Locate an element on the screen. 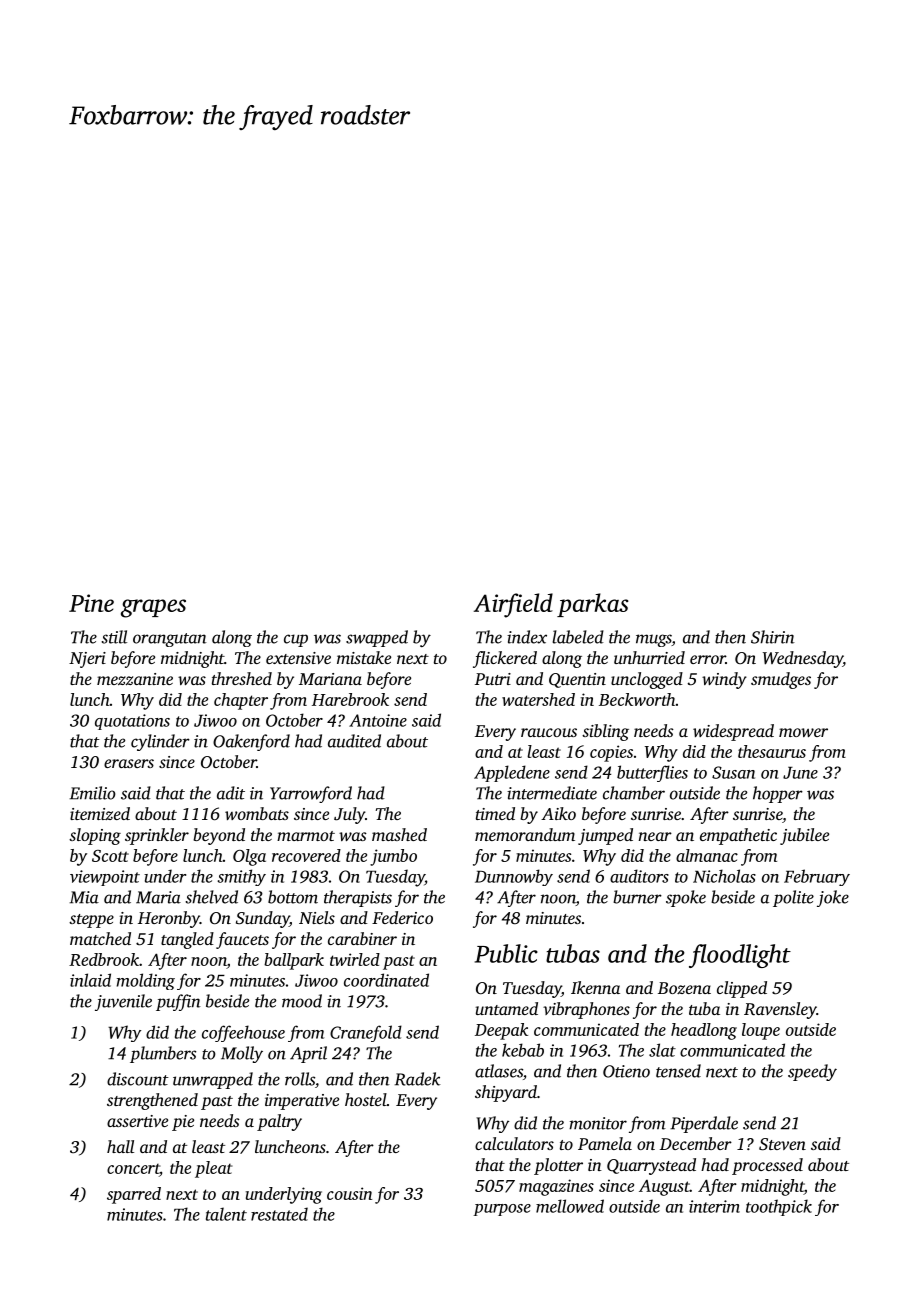 This screenshot has height=1308, width=924. therapists is located at coordinates (358, 898).
